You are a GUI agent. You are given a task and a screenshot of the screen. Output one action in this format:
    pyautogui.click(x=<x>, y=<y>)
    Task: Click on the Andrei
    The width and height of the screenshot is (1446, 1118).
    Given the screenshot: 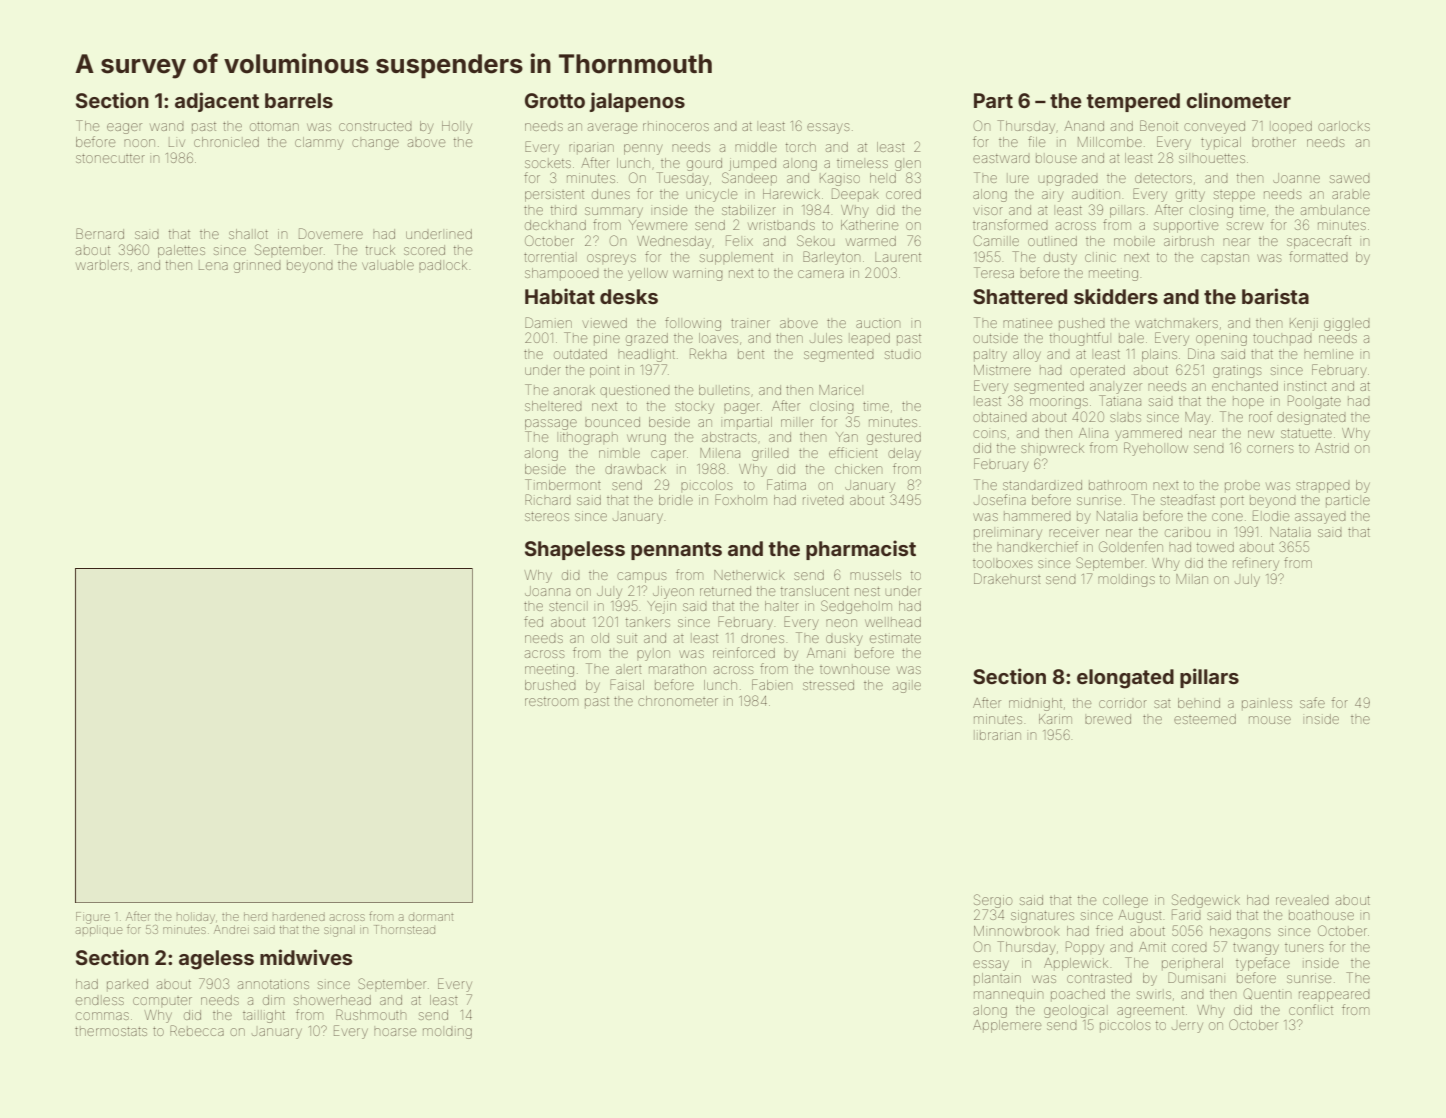 What is the action you would take?
    pyautogui.click(x=231, y=929)
